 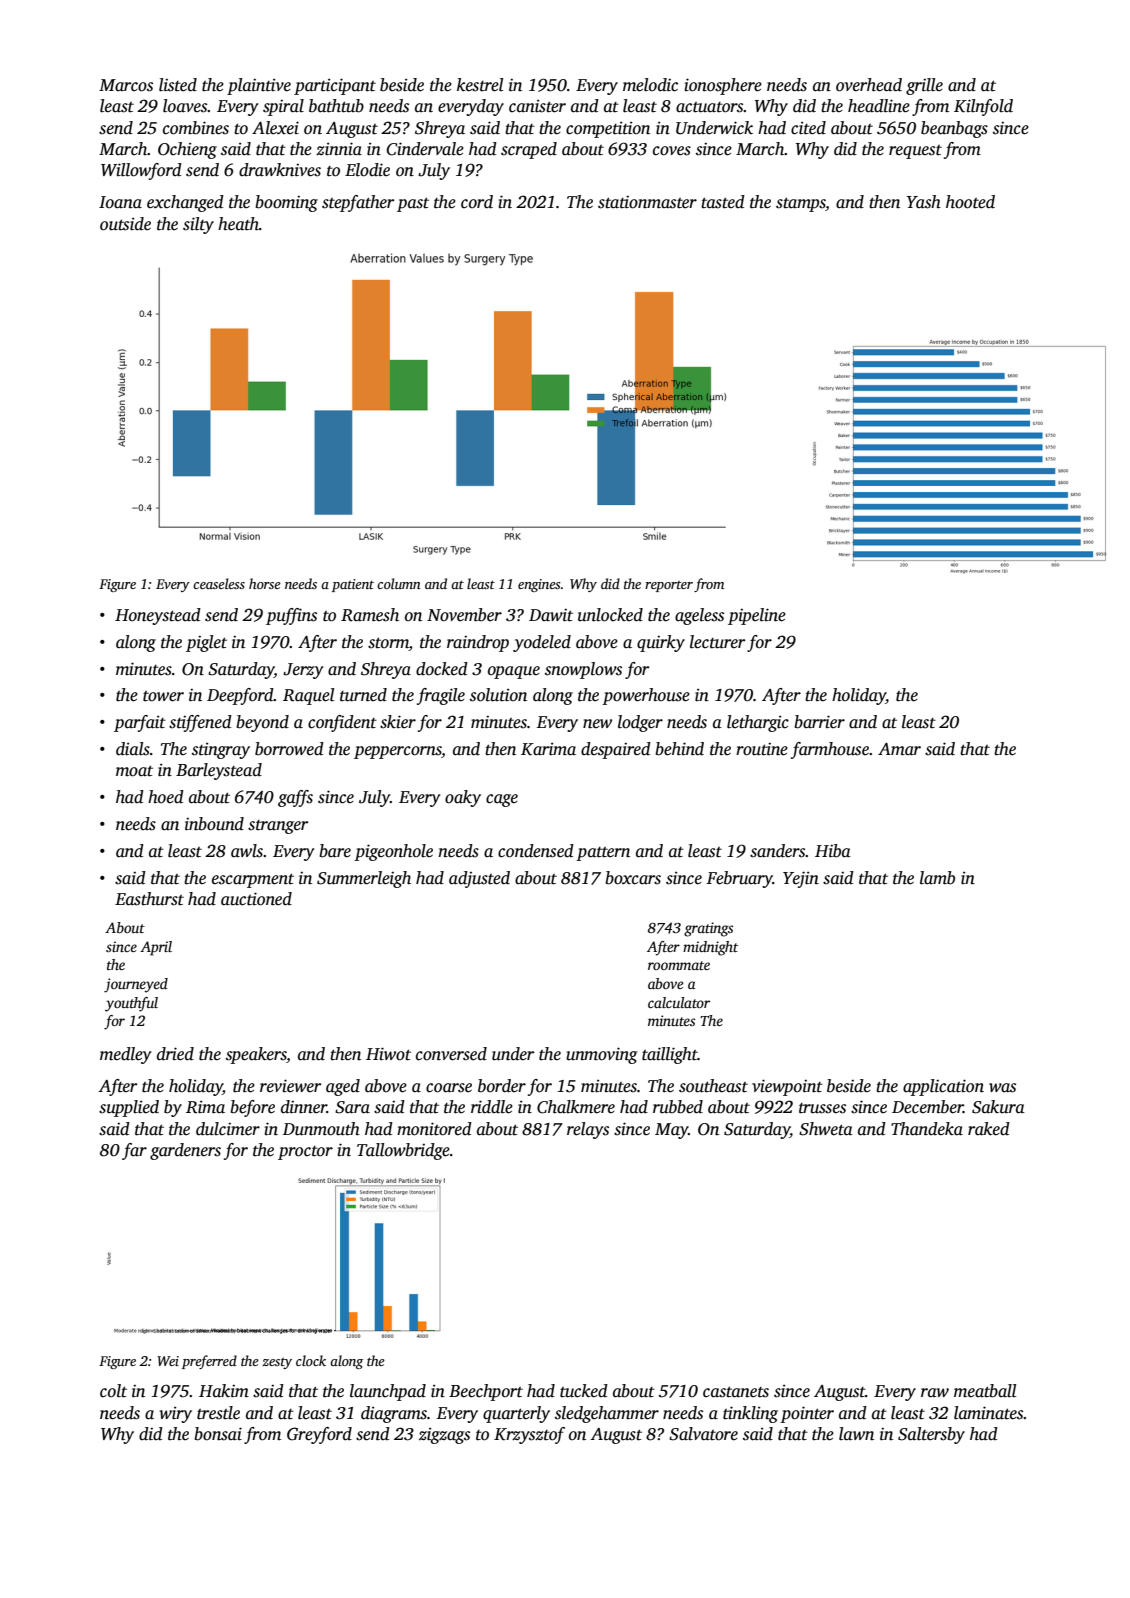 I want to click on auctioned, so click(x=256, y=899).
